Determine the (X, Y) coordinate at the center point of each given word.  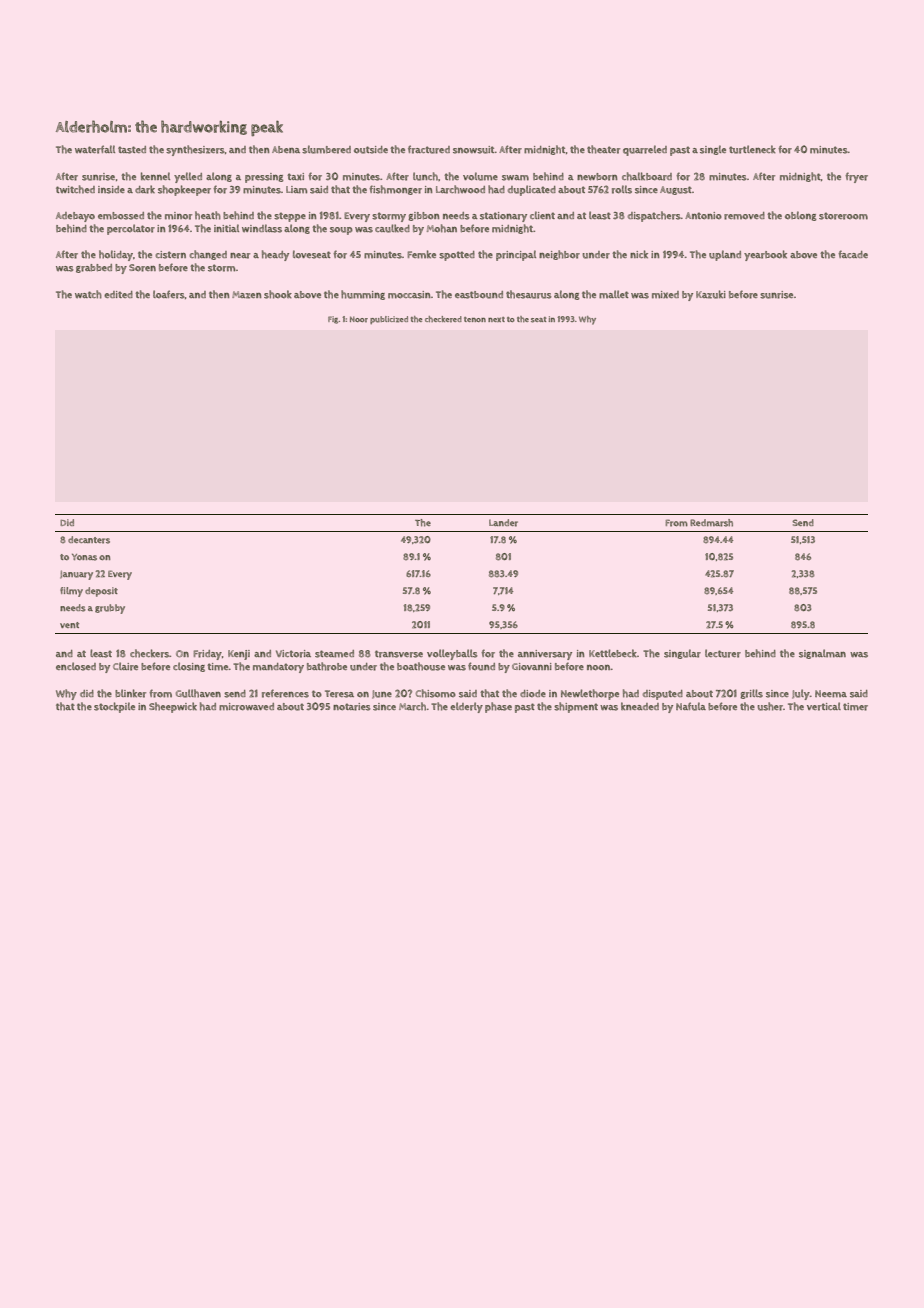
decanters (89, 540)
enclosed (76, 666)
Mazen (246, 295)
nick (639, 254)
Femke (422, 254)
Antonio (703, 215)
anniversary (545, 655)
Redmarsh (711, 523)
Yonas (84, 557)
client (542, 215)
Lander (503, 523)
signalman (822, 654)
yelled (188, 177)
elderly (466, 707)
